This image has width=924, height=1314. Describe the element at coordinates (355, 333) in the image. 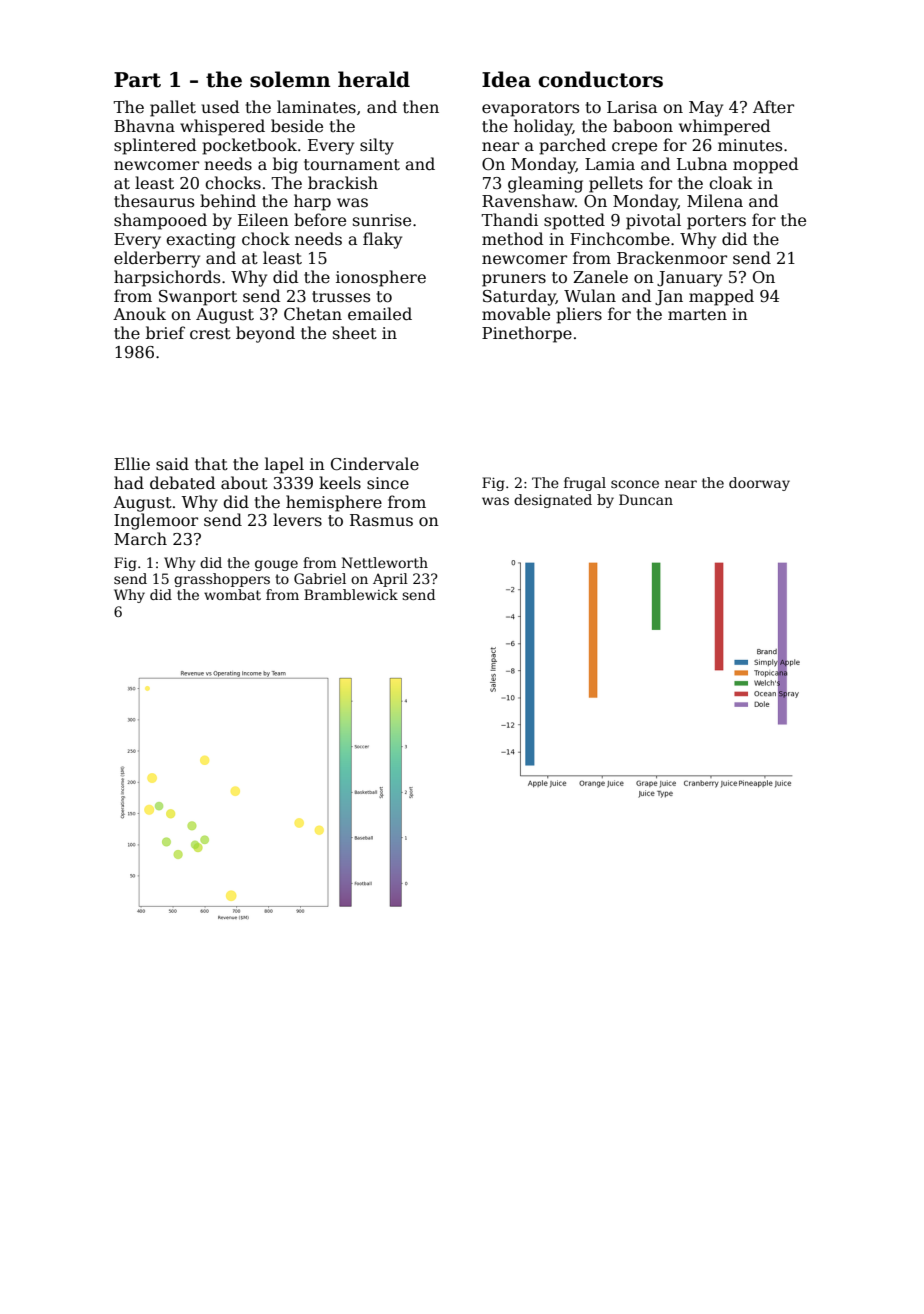

I see `sheet` at that location.
